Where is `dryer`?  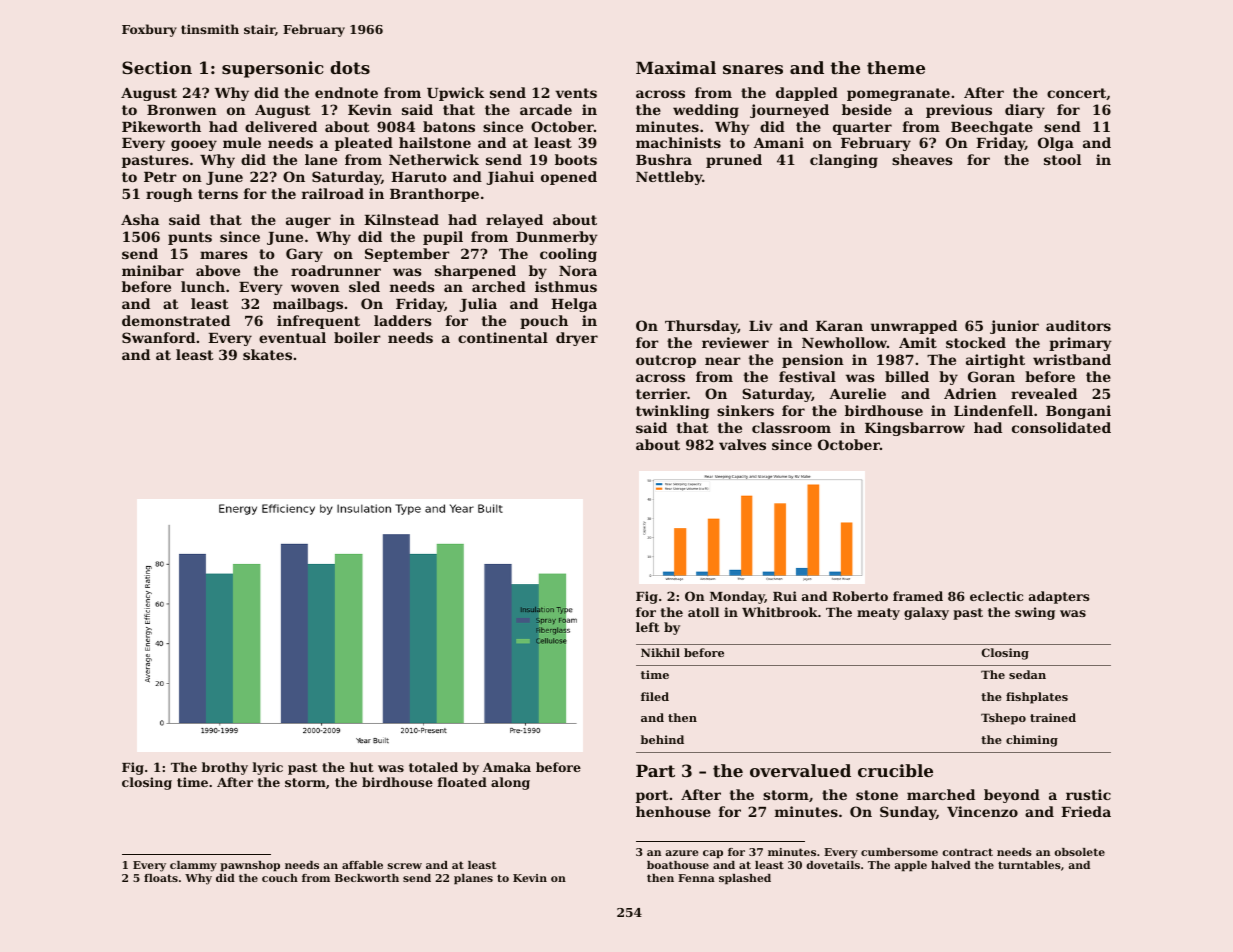
dryer is located at coordinates (577, 339).
